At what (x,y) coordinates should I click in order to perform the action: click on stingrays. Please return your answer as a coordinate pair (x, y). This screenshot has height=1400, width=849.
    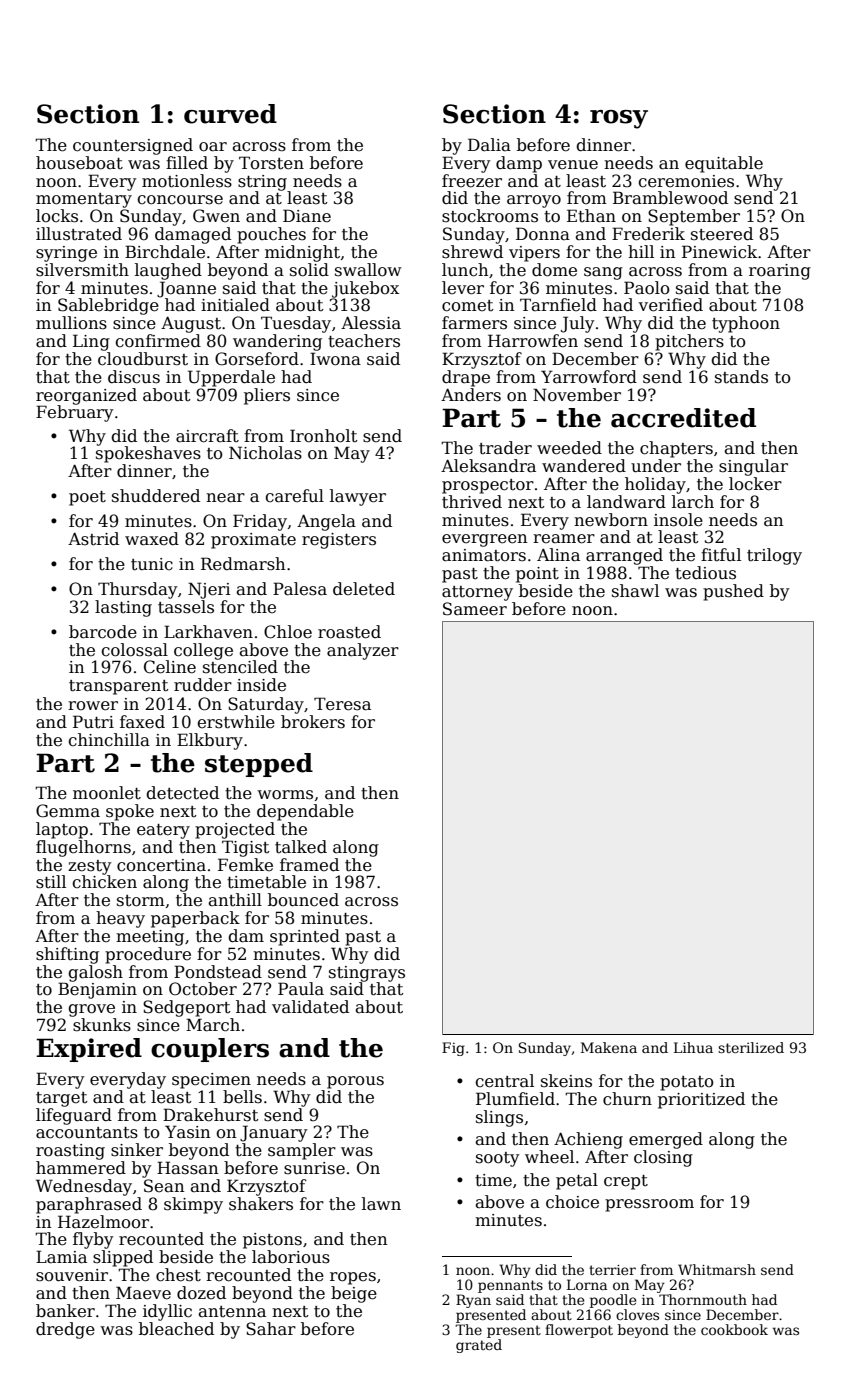
    Looking at the image, I should click on (367, 974).
